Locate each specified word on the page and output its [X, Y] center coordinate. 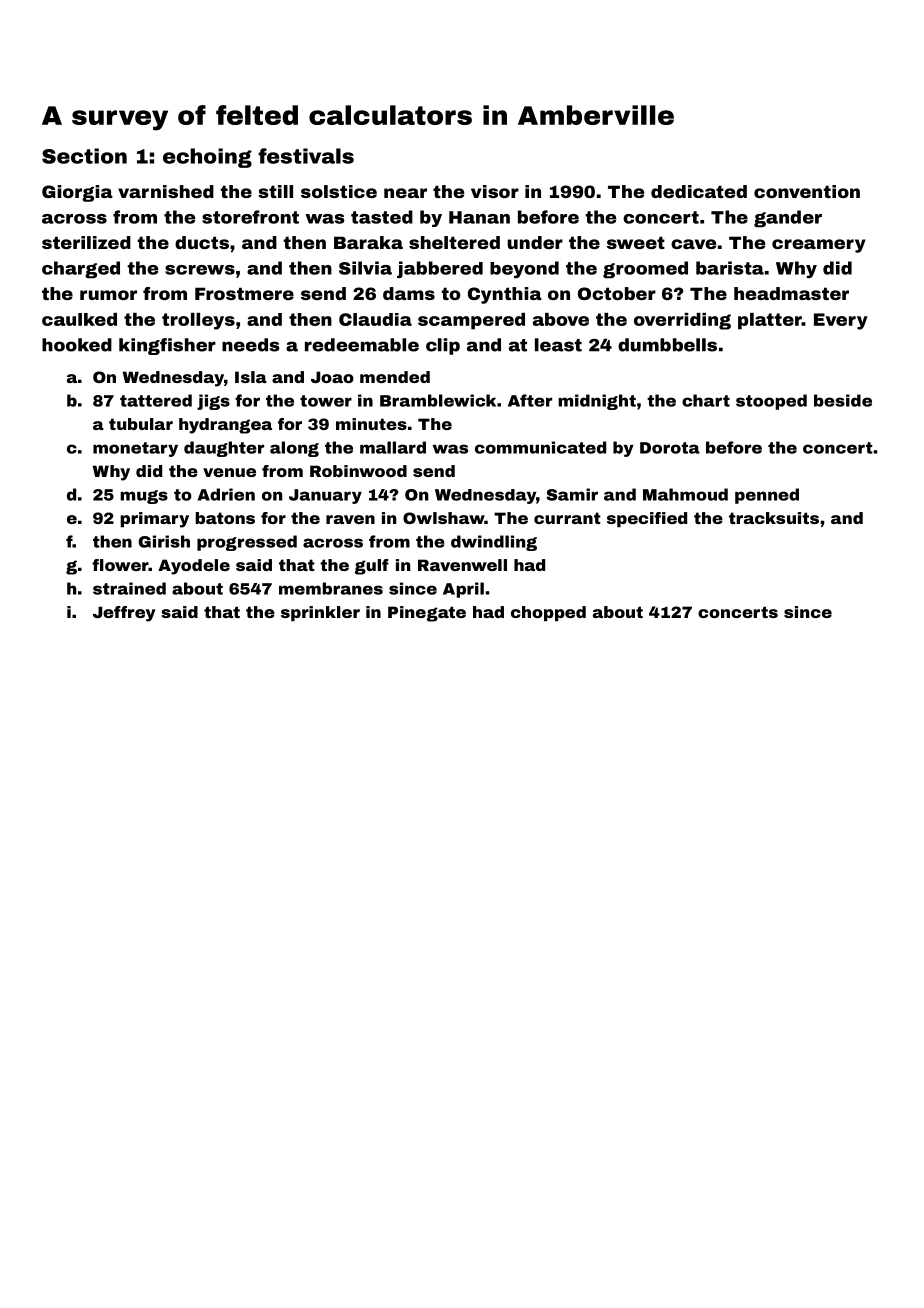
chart [706, 400]
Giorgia [77, 193]
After [530, 400]
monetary [135, 449]
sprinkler [320, 613]
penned [767, 496]
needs [251, 345]
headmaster [791, 293]
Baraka [368, 242]
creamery [819, 246]
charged [81, 270]
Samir [572, 494]
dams [409, 293]
